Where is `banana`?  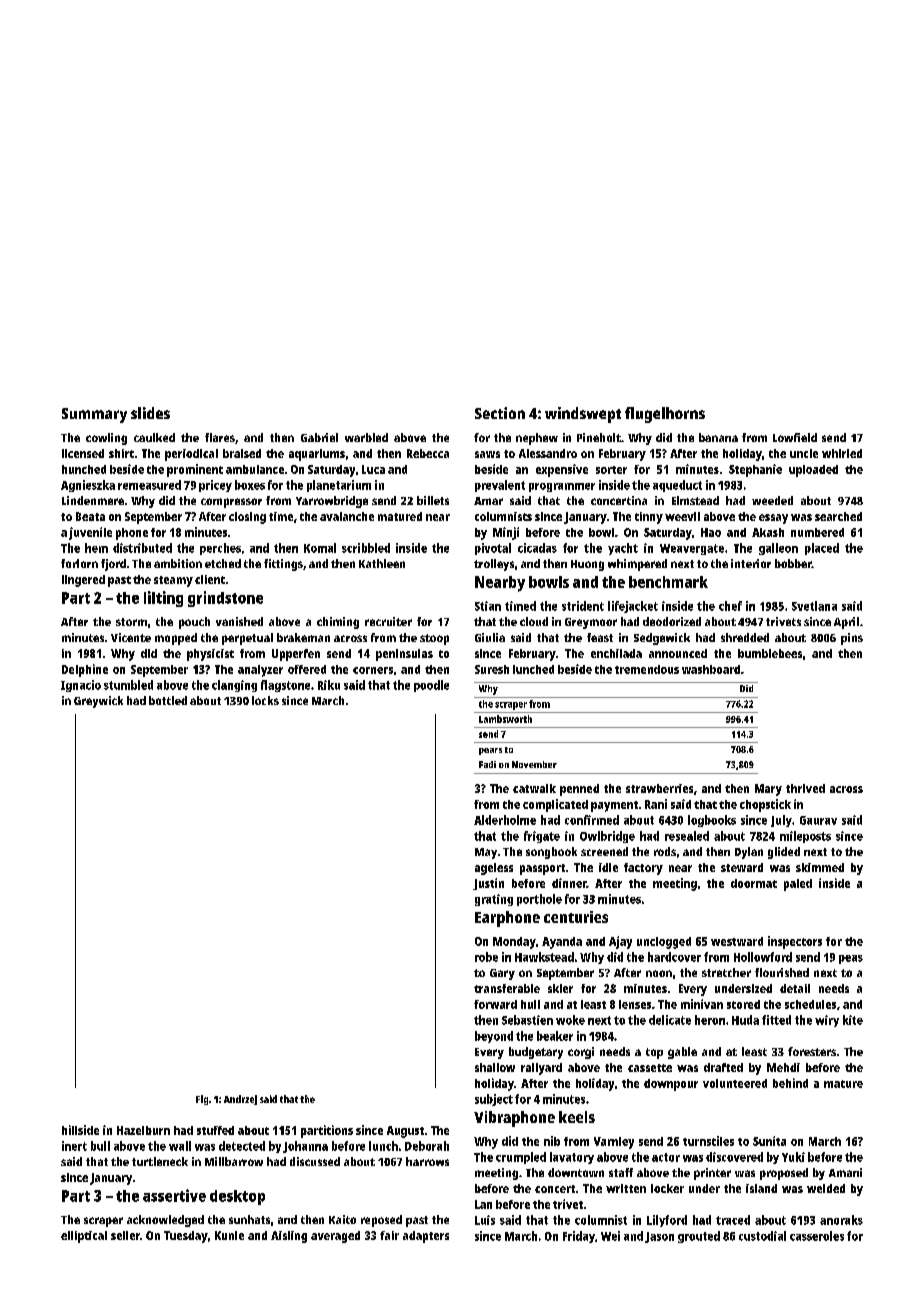 banana is located at coordinates (718, 437).
